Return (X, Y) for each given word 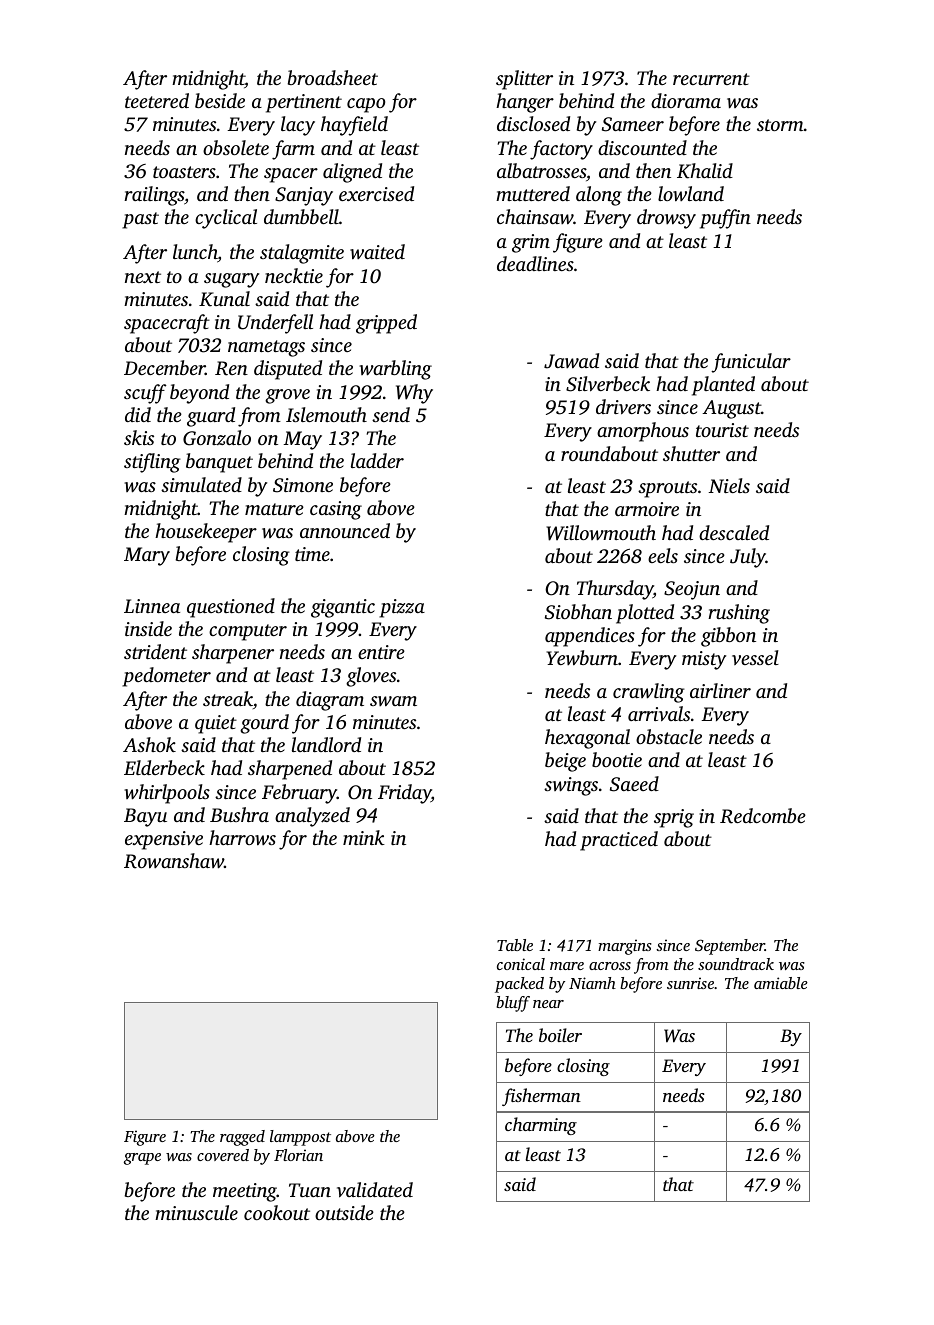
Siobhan (578, 612)
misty (704, 660)
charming (541, 1126)
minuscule (196, 1212)
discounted (642, 147)
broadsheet (333, 77)
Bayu (145, 817)
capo (366, 105)
